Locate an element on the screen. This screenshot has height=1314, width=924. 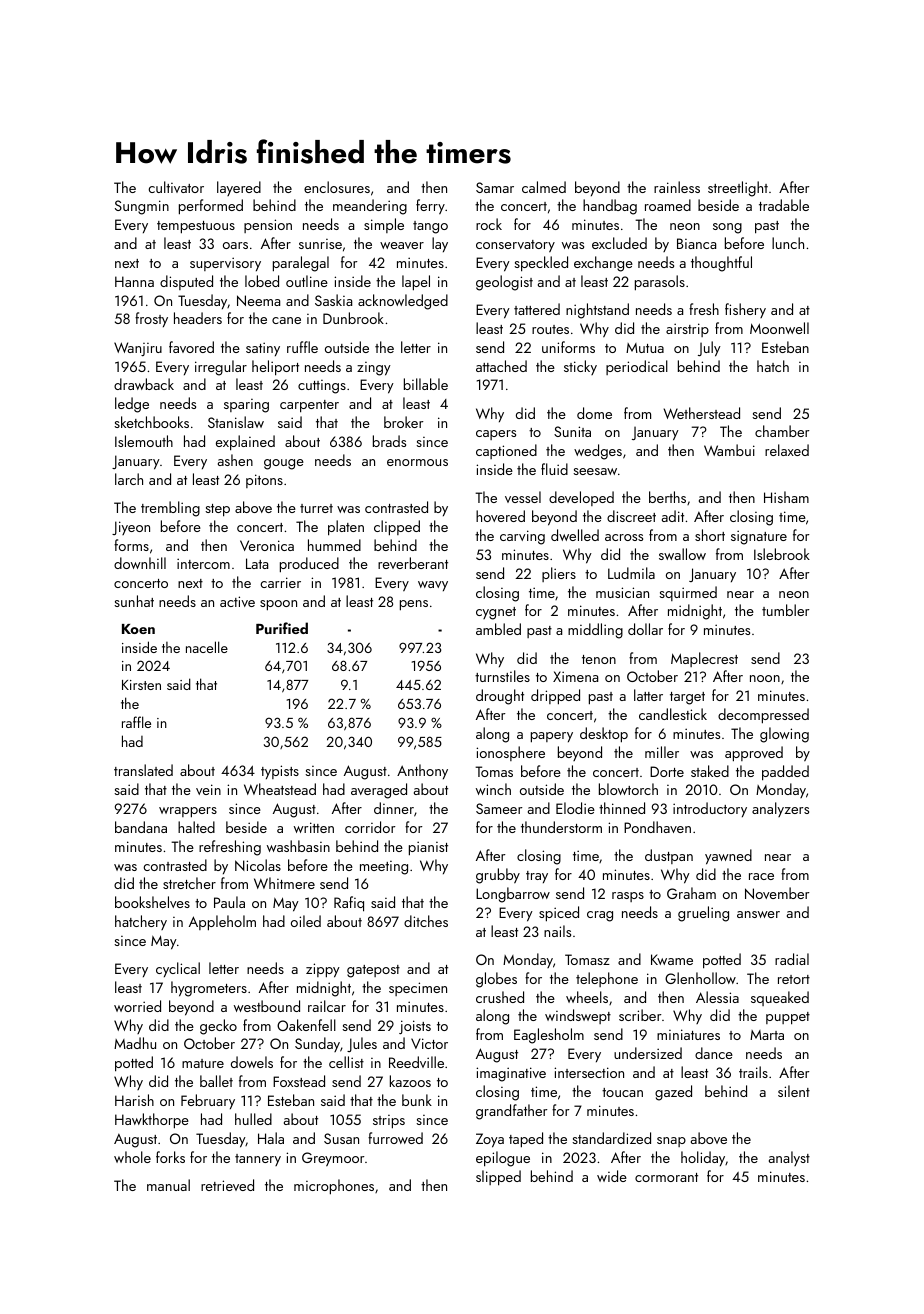
silent is located at coordinates (794, 1091).
